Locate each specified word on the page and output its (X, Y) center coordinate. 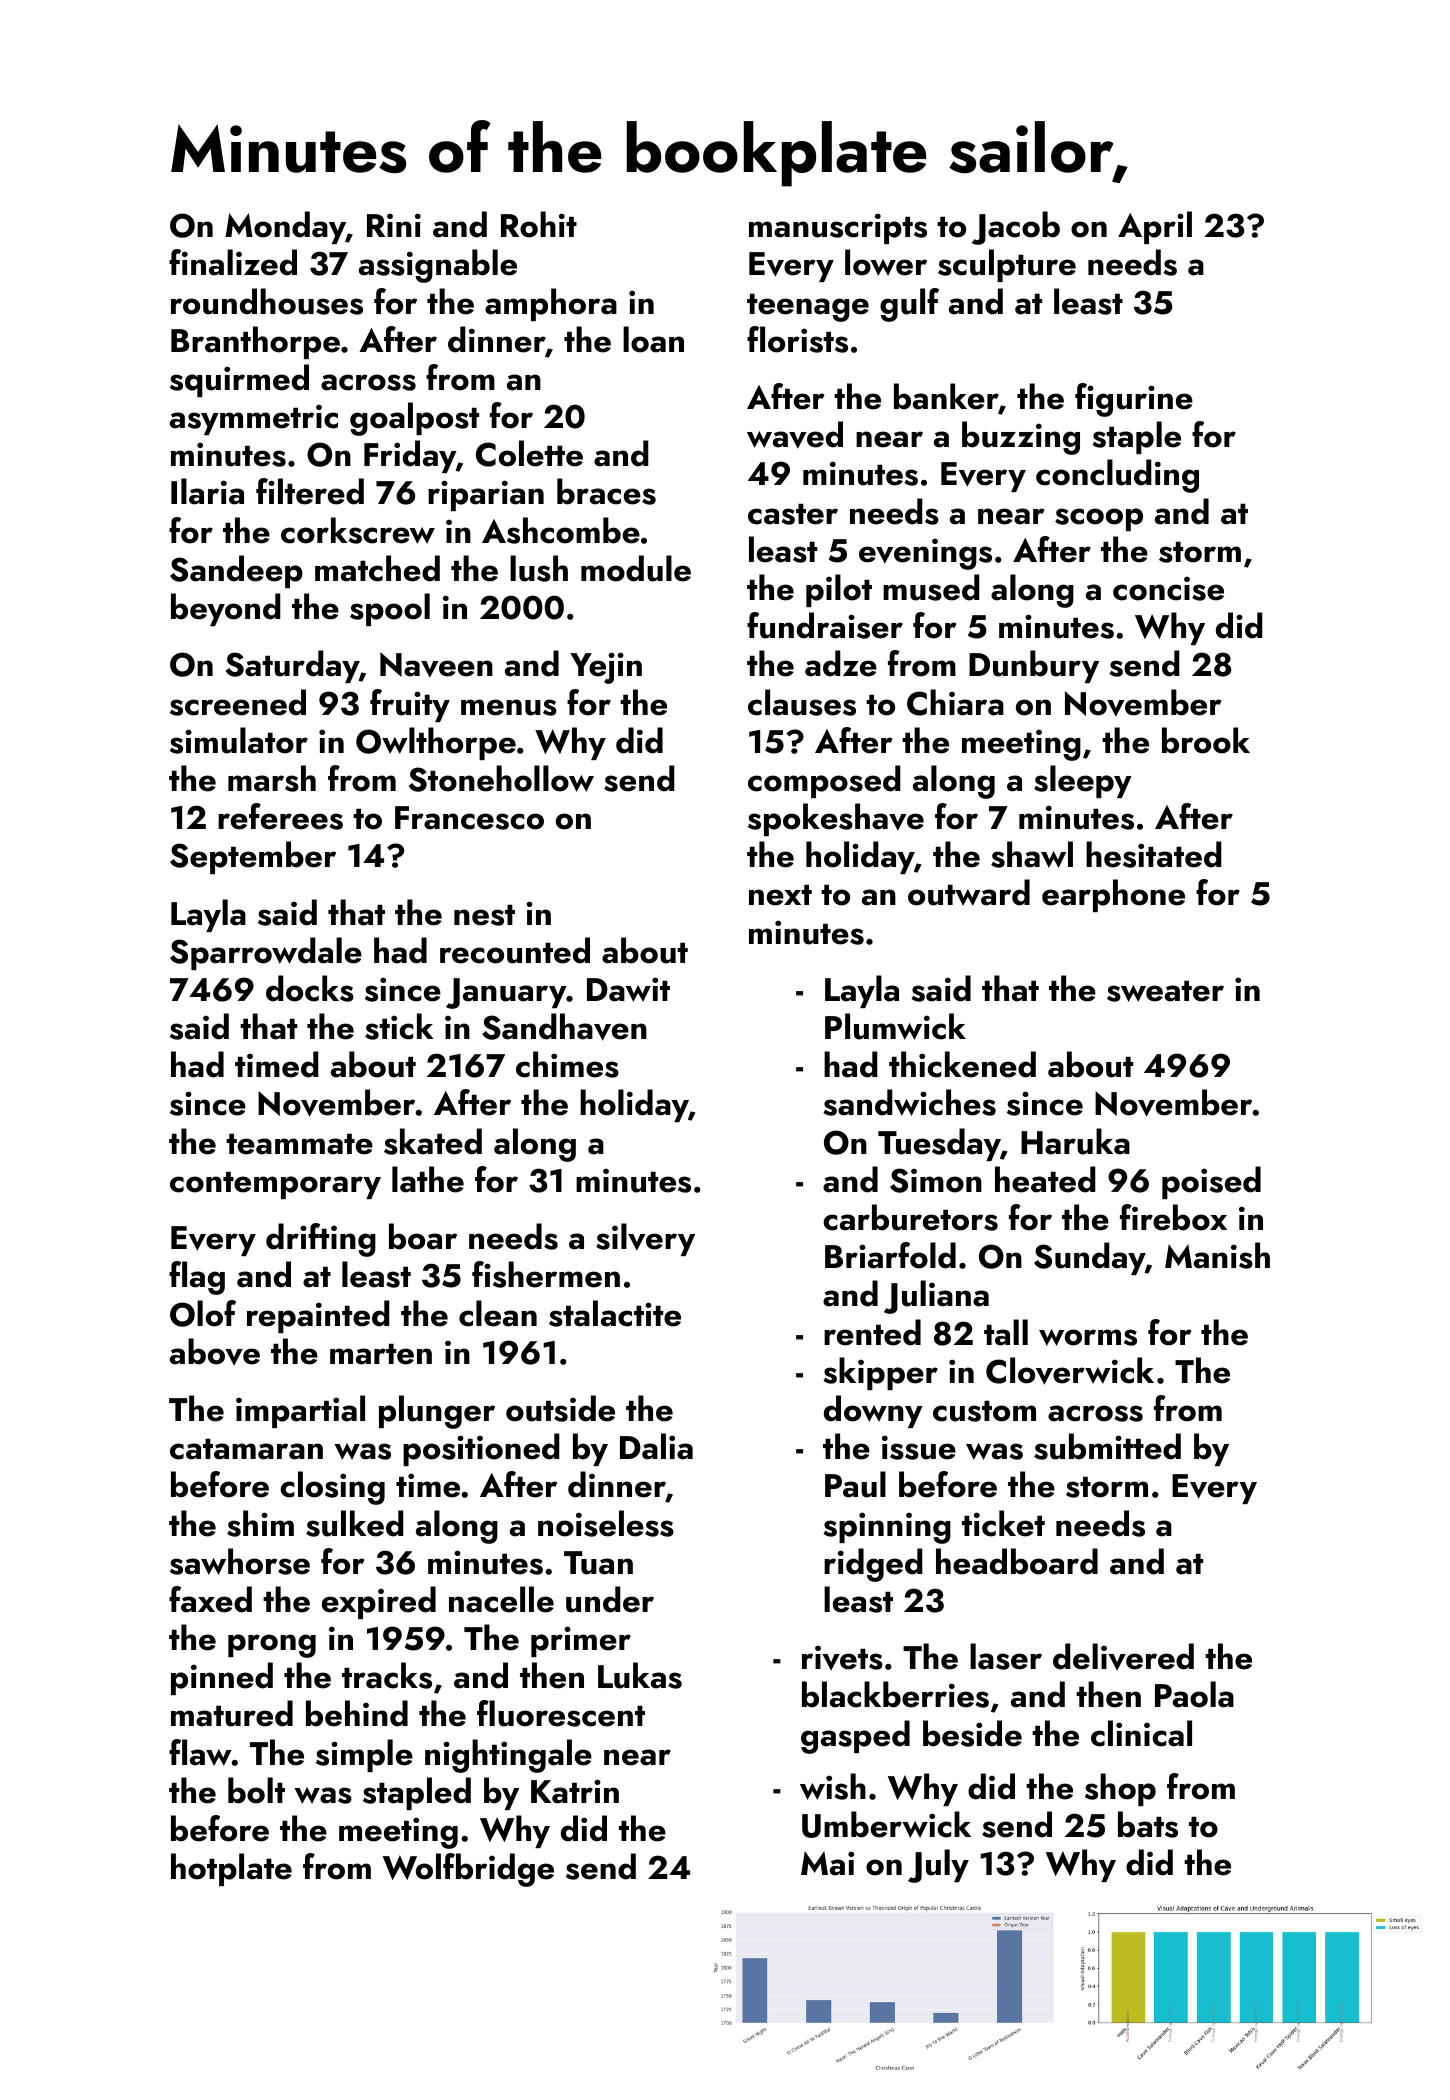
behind (357, 1713)
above (215, 1351)
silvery (645, 1239)
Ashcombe (561, 530)
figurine (1134, 400)
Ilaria (207, 491)
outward (969, 892)
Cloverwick (1070, 1371)
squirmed (239, 380)
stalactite (615, 1313)
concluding (1117, 476)
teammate (299, 1144)
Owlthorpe (436, 743)
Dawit (628, 989)
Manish (1217, 1255)
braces (606, 491)
